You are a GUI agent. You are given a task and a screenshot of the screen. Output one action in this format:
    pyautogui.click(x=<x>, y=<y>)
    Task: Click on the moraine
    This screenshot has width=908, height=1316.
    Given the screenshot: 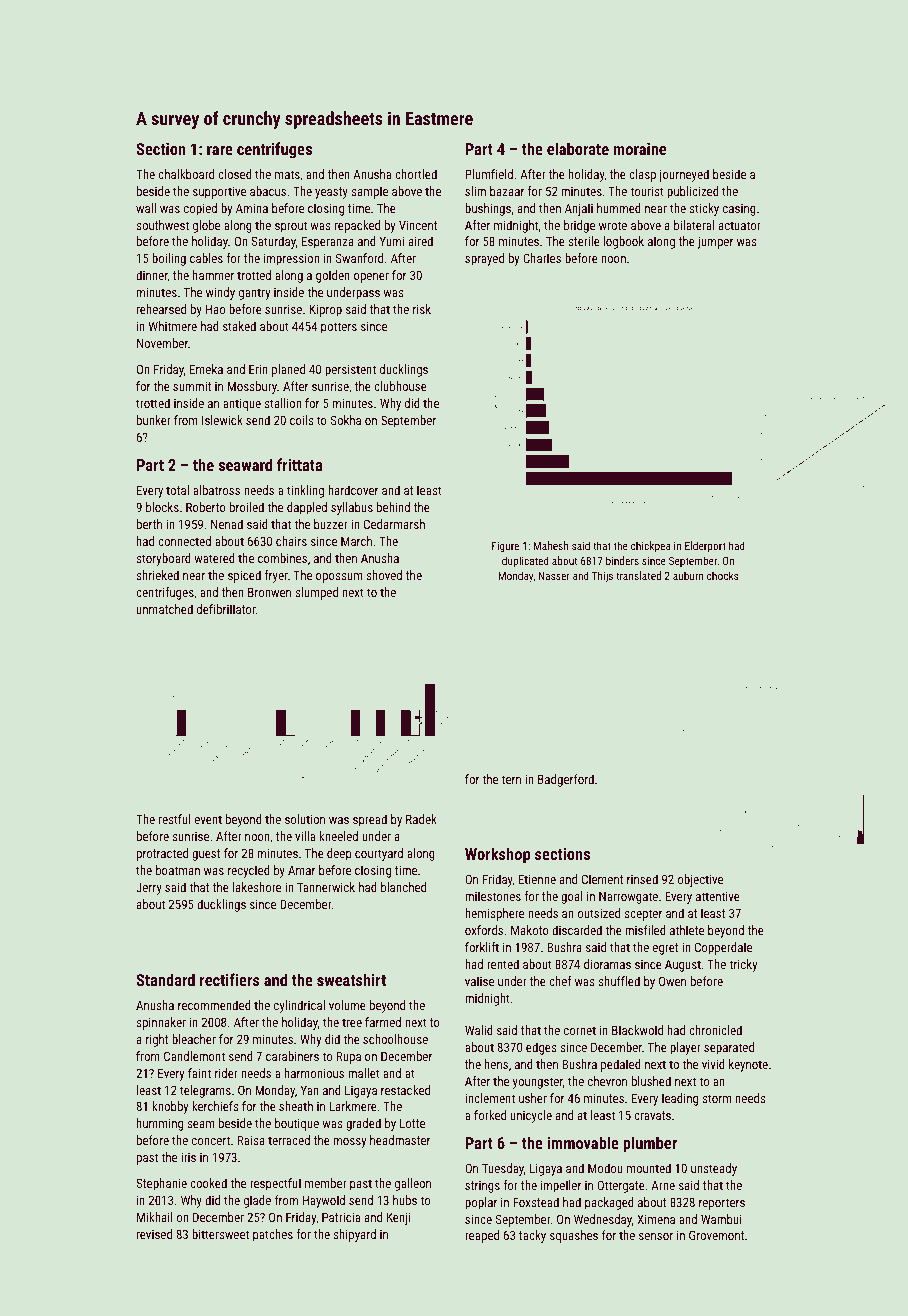 What is the action you would take?
    pyautogui.click(x=640, y=149)
